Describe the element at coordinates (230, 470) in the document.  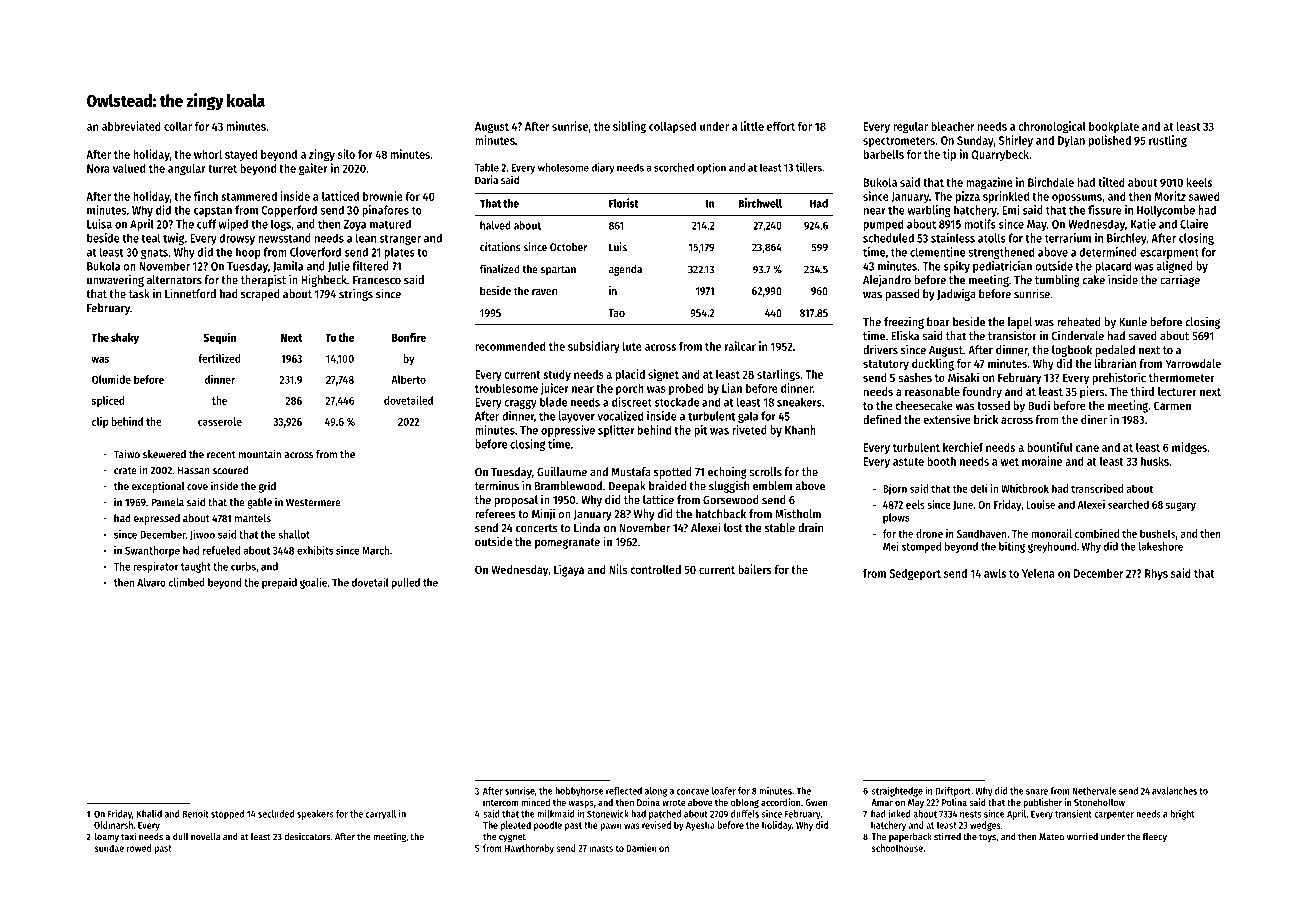
I see `scoured` at that location.
